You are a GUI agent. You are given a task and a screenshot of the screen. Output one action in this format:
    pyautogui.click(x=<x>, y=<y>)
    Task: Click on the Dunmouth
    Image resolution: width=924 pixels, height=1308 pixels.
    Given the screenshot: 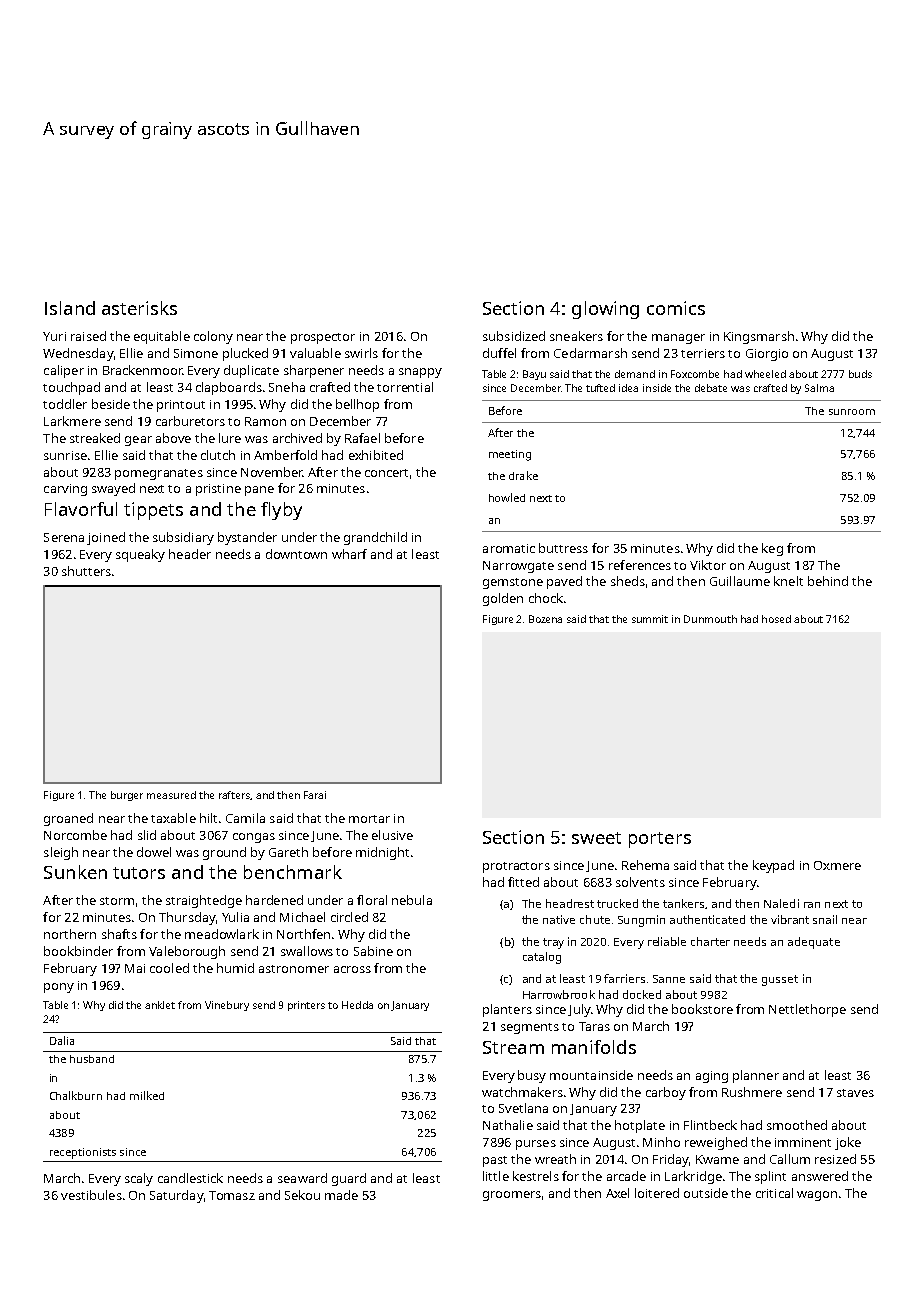 What is the action you would take?
    pyautogui.click(x=710, y=619)
